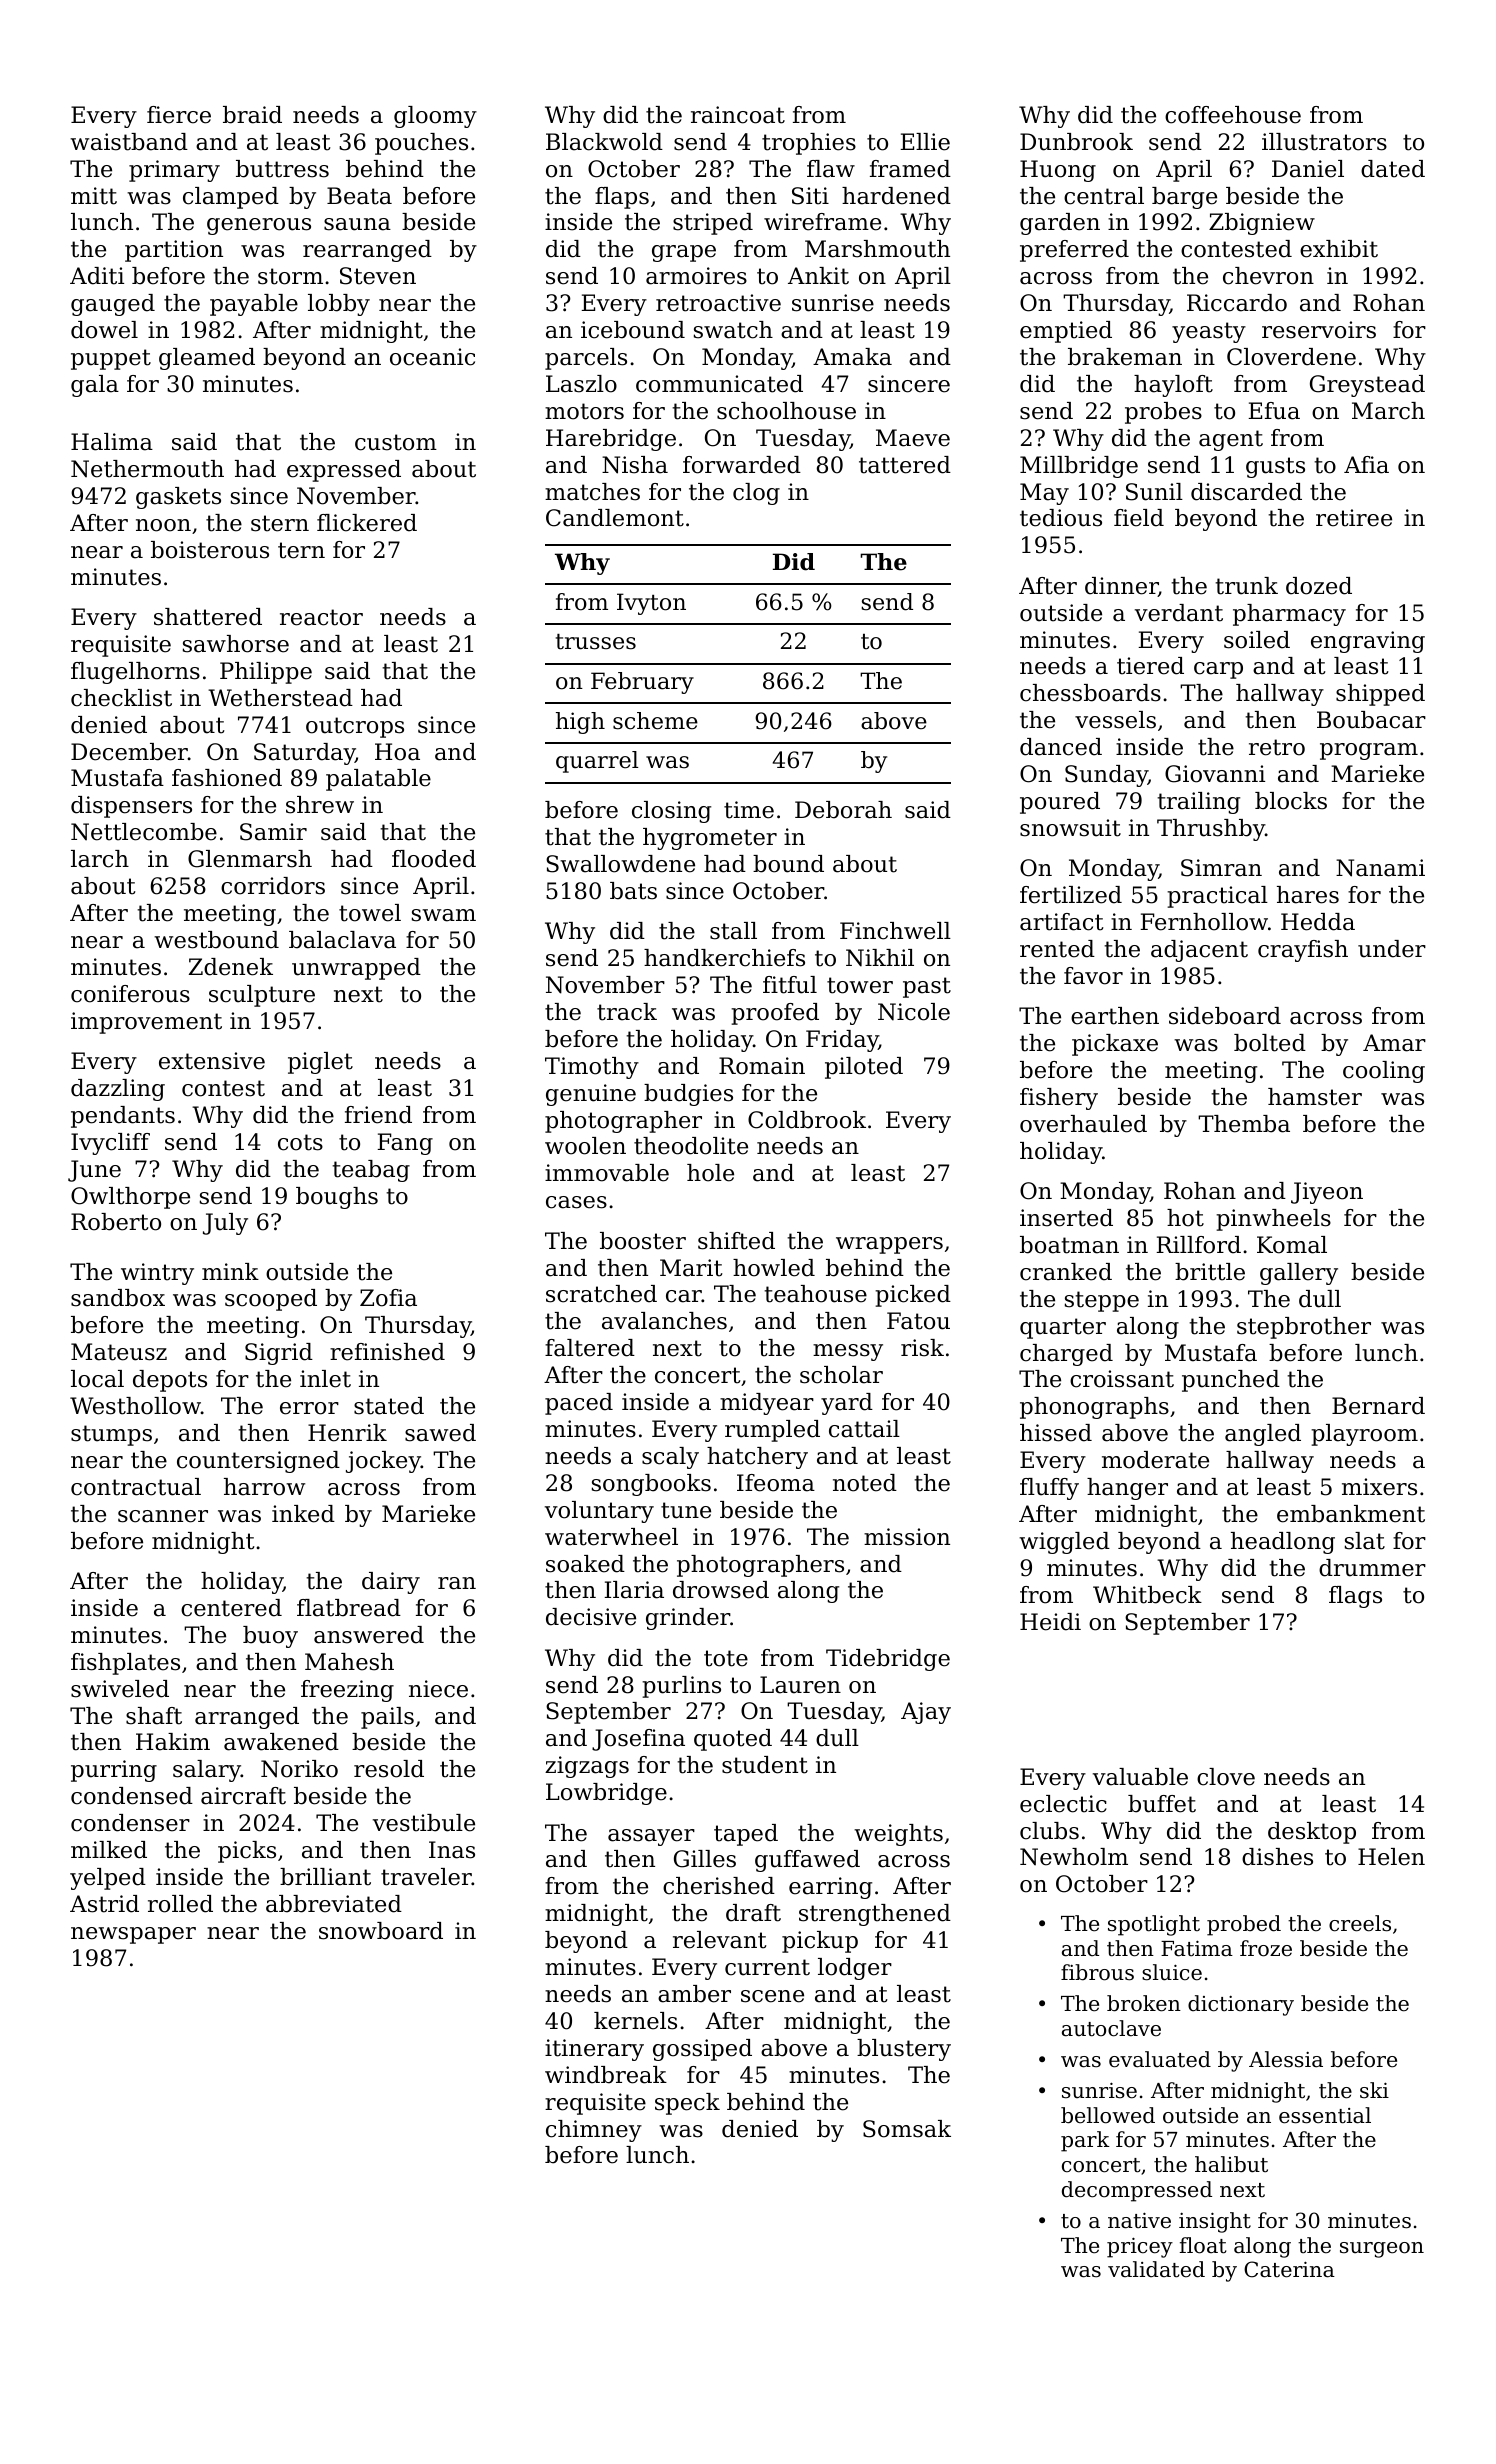 The height and width of the page is (2464, 1496). Describe the element at coordinates (1225, 1016) in the page. I see `sideboard` at that location.
